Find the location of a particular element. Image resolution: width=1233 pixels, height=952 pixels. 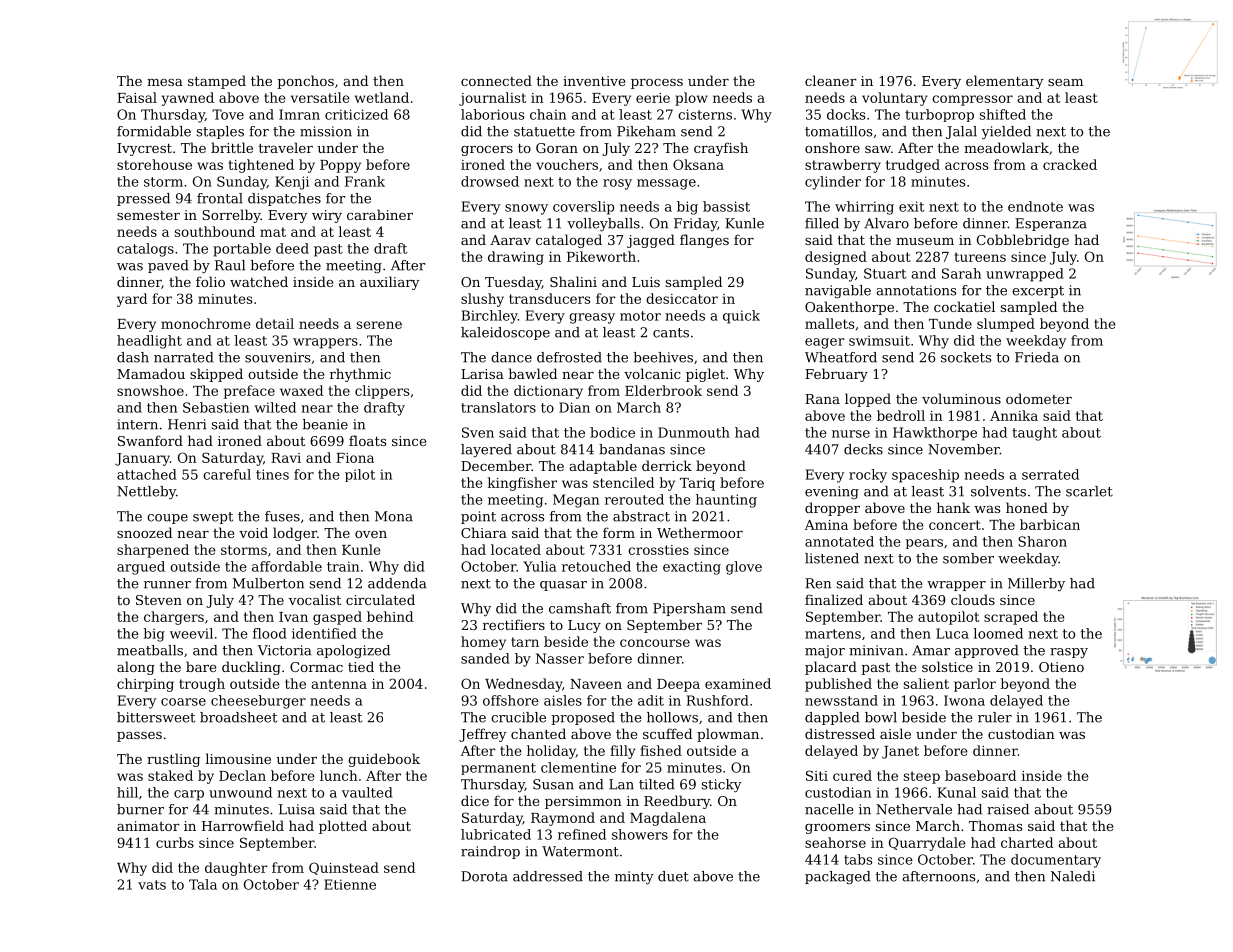

seam is located at coordinates (1065, 82).
